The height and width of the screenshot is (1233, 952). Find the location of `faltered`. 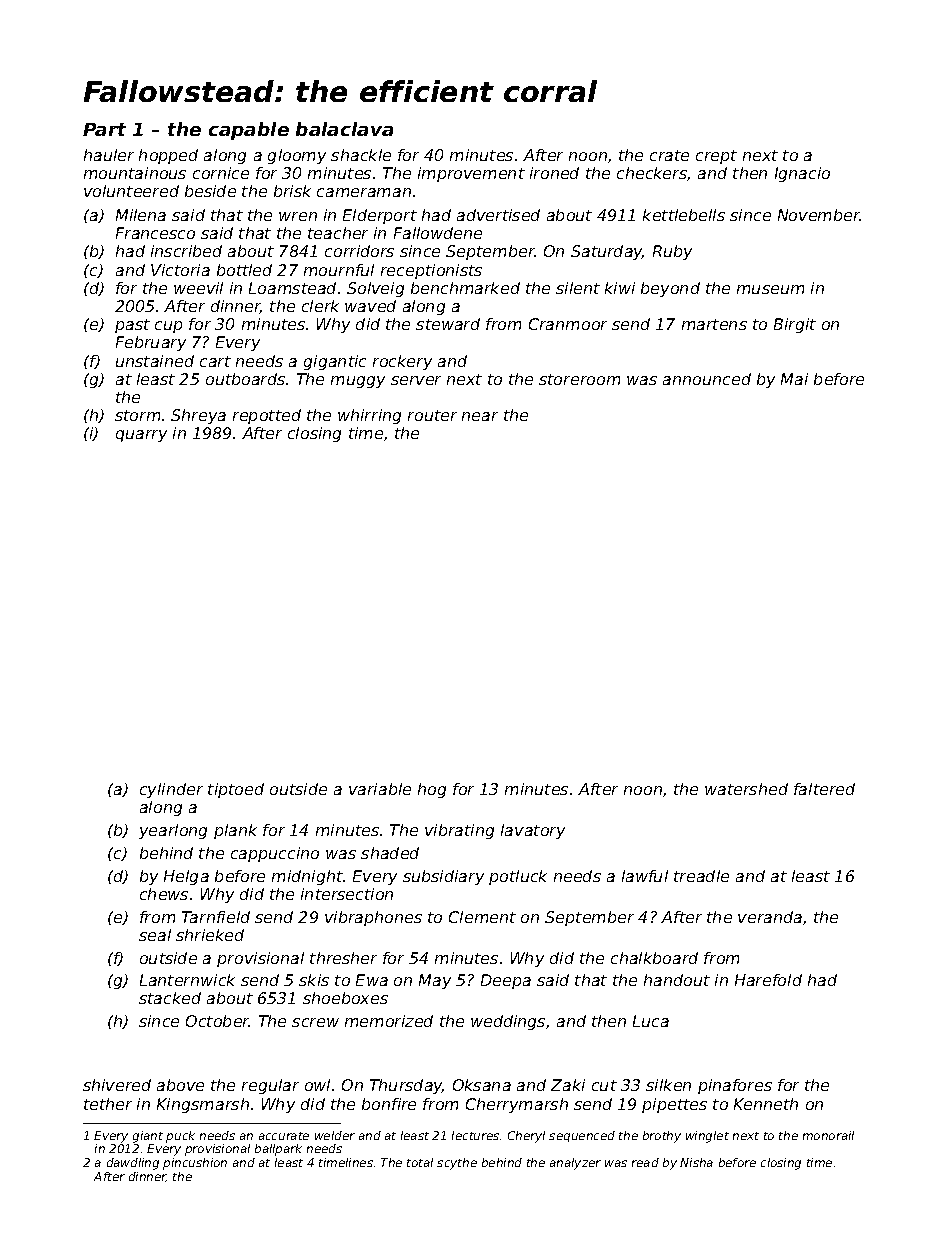

faltered is located at coordinates (824, 789).
